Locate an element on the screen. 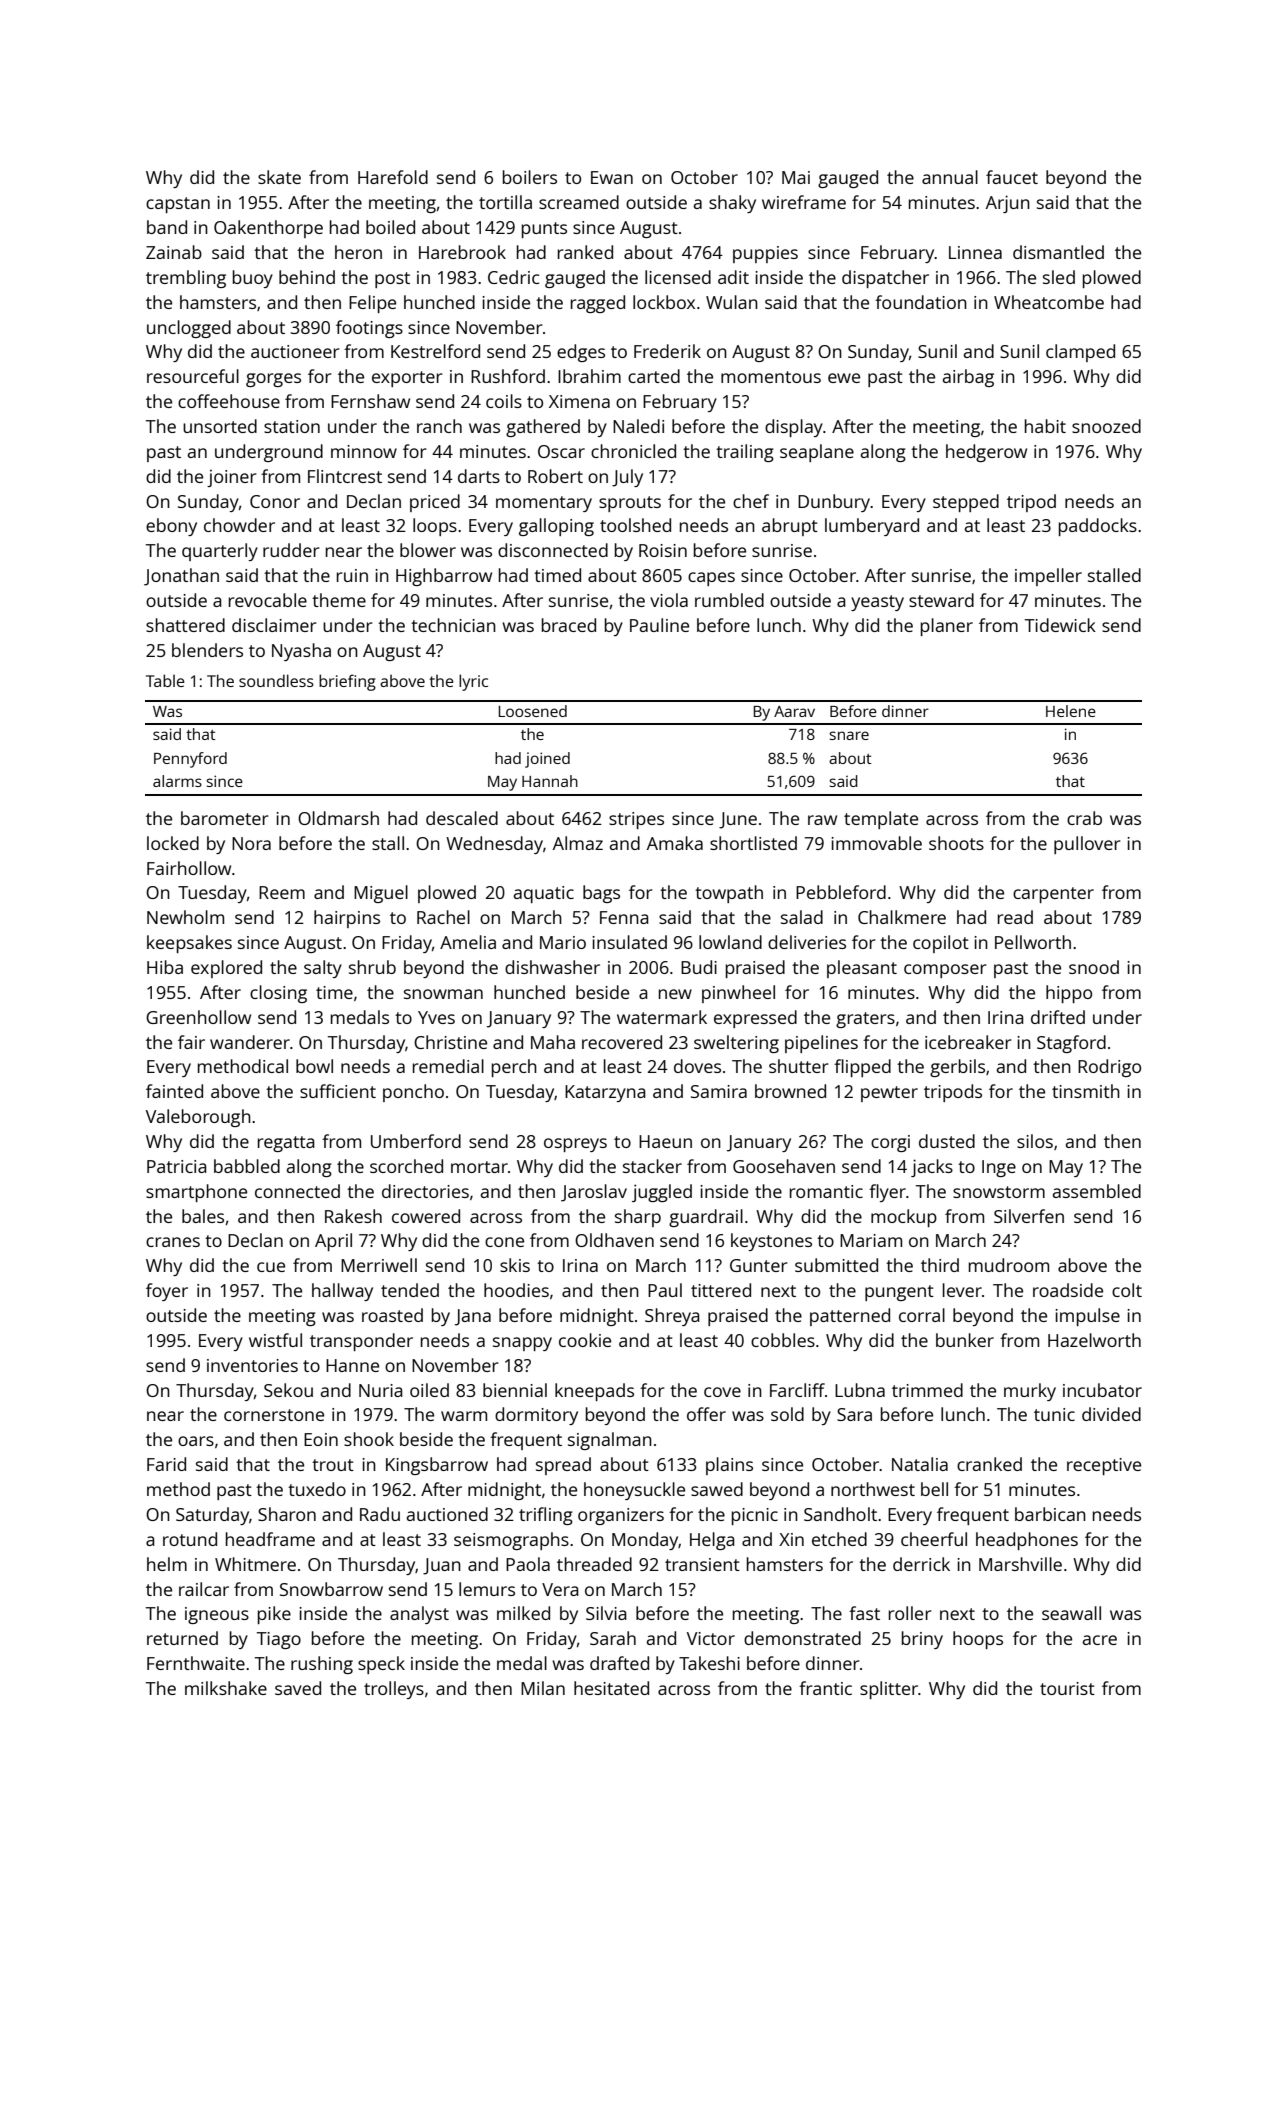  Table is located at coordinates (165, 680).
